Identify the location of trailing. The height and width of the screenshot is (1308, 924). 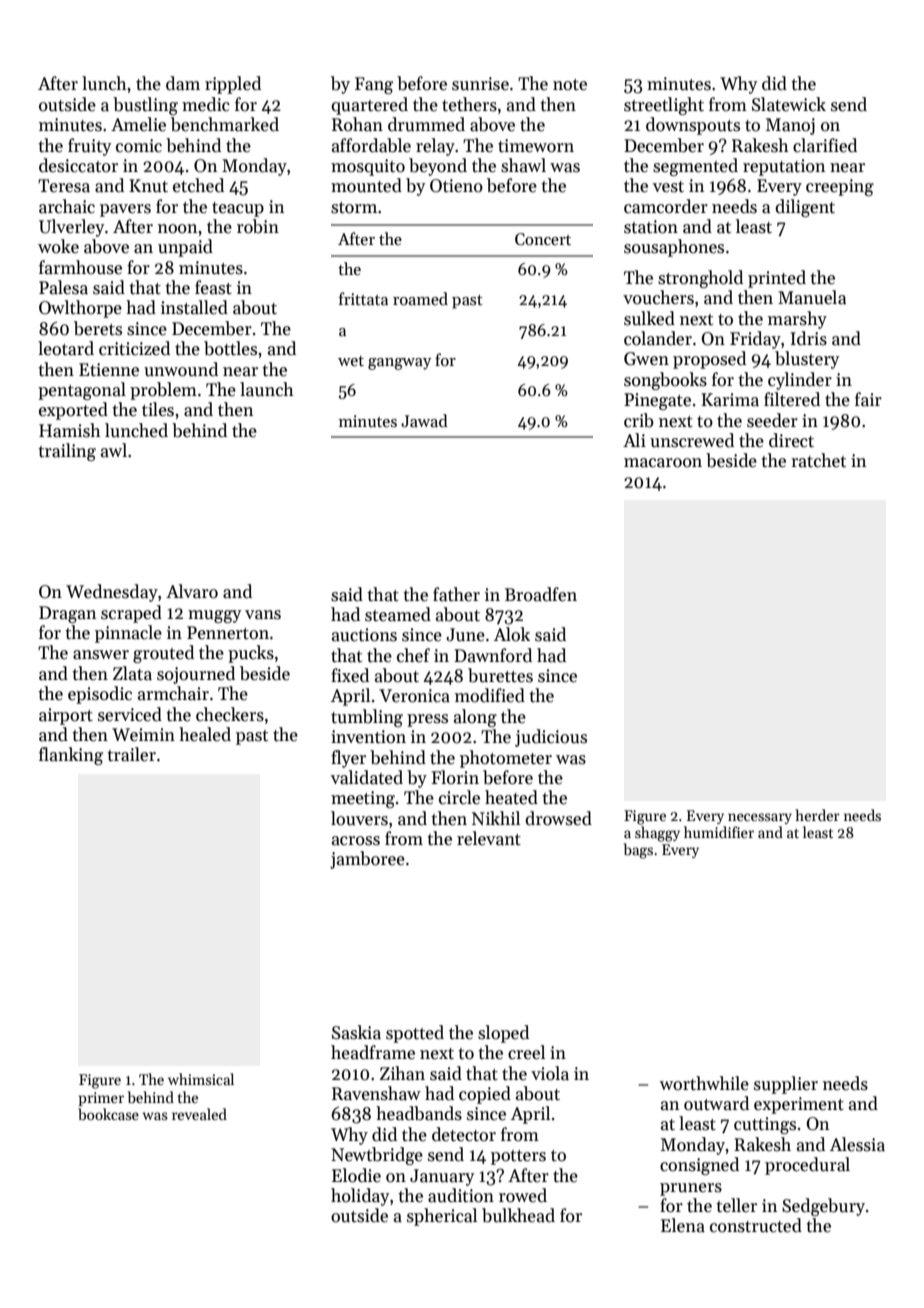
(67, 452).
